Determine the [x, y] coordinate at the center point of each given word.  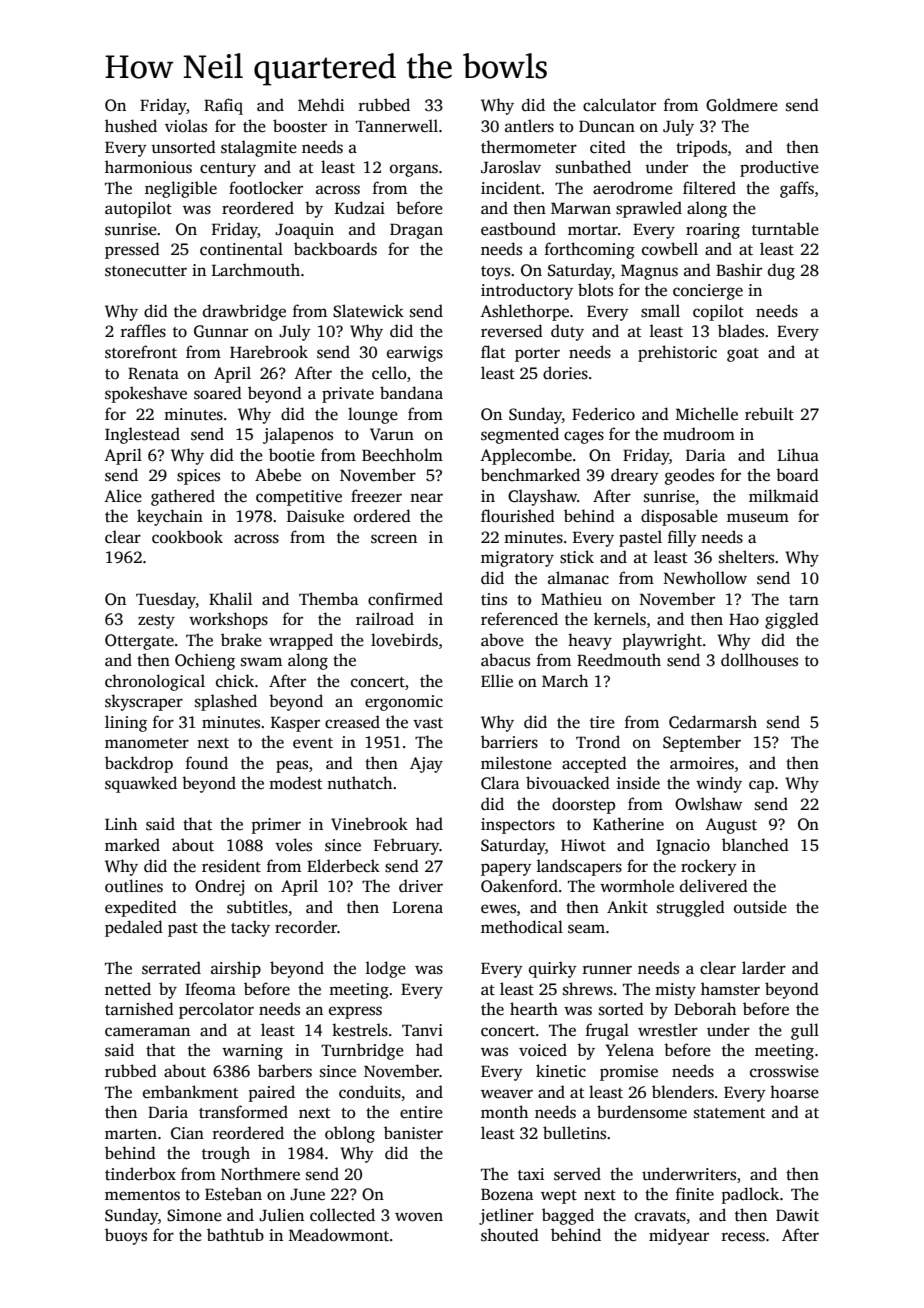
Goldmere [742, 105]
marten [131, 1134]
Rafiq [223, 106]
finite [695, 1194]
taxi [531, 1174]
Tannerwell [397, 125]
